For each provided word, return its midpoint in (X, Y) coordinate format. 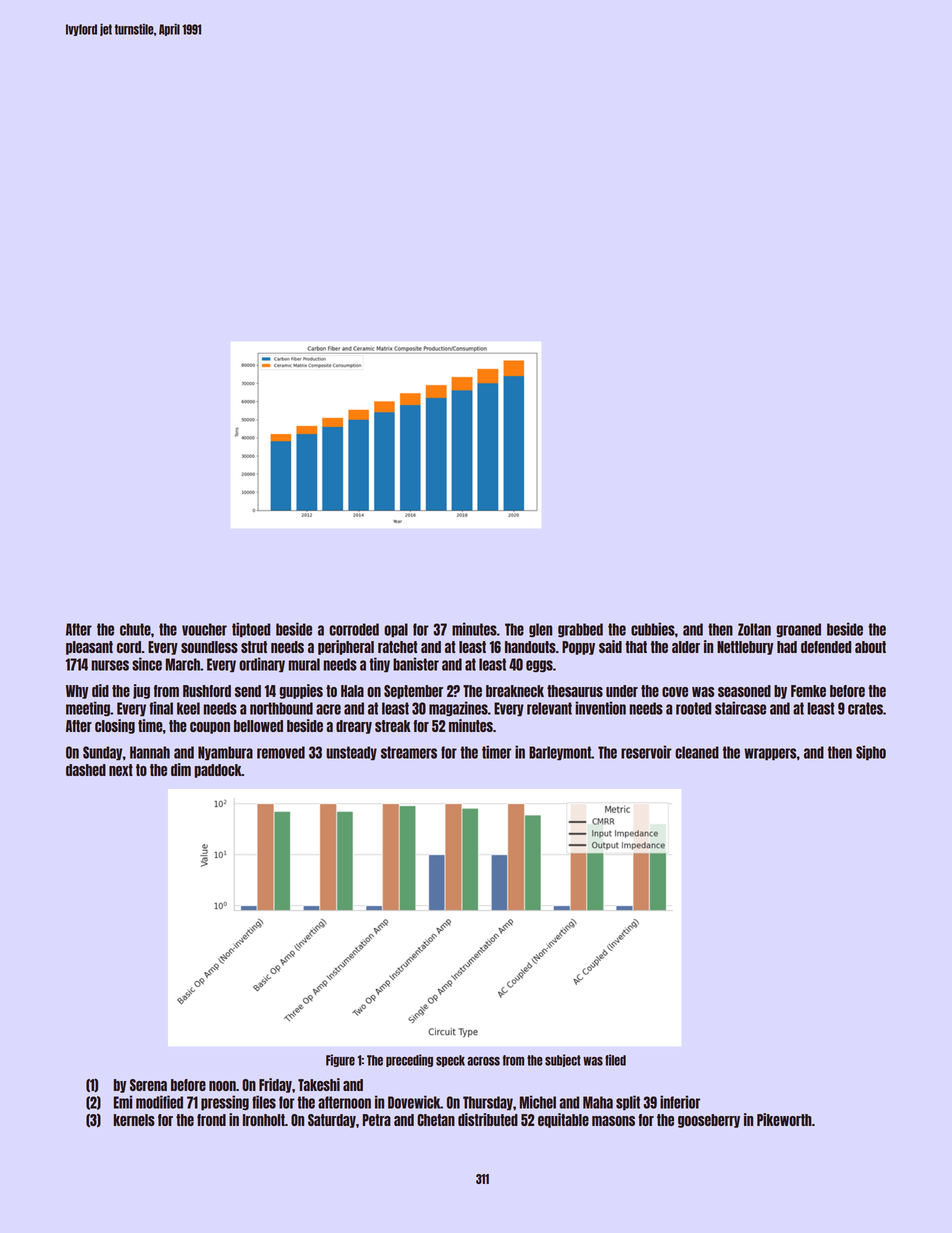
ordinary (262, 665)
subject (563, 1060)
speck (450, 1061)
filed (615, 1060)
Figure (340, 1060)
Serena (148, 1085)
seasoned (744, 691)
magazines (458, 708)
